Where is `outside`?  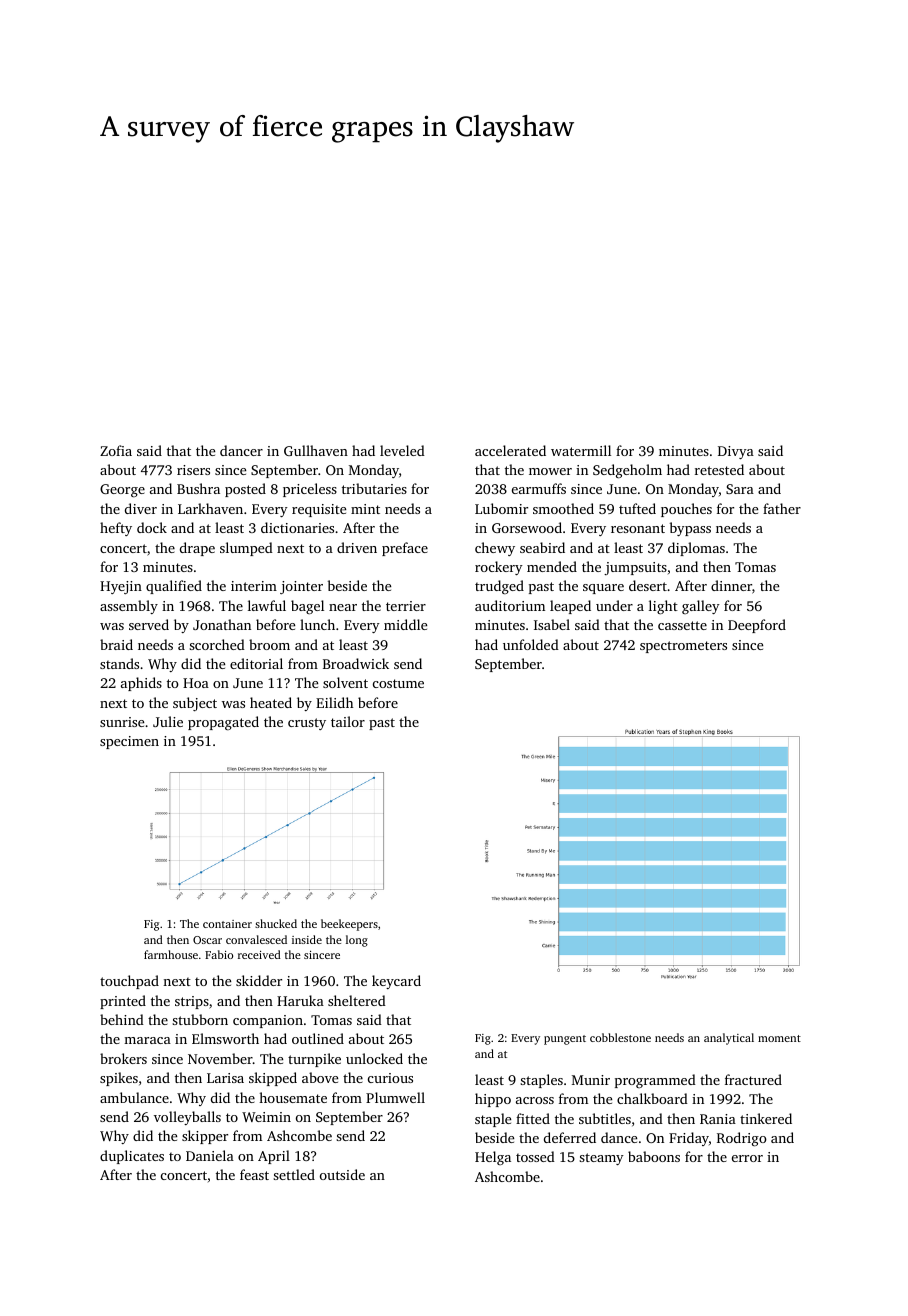
outside is located at coordinates (342, 1174).
